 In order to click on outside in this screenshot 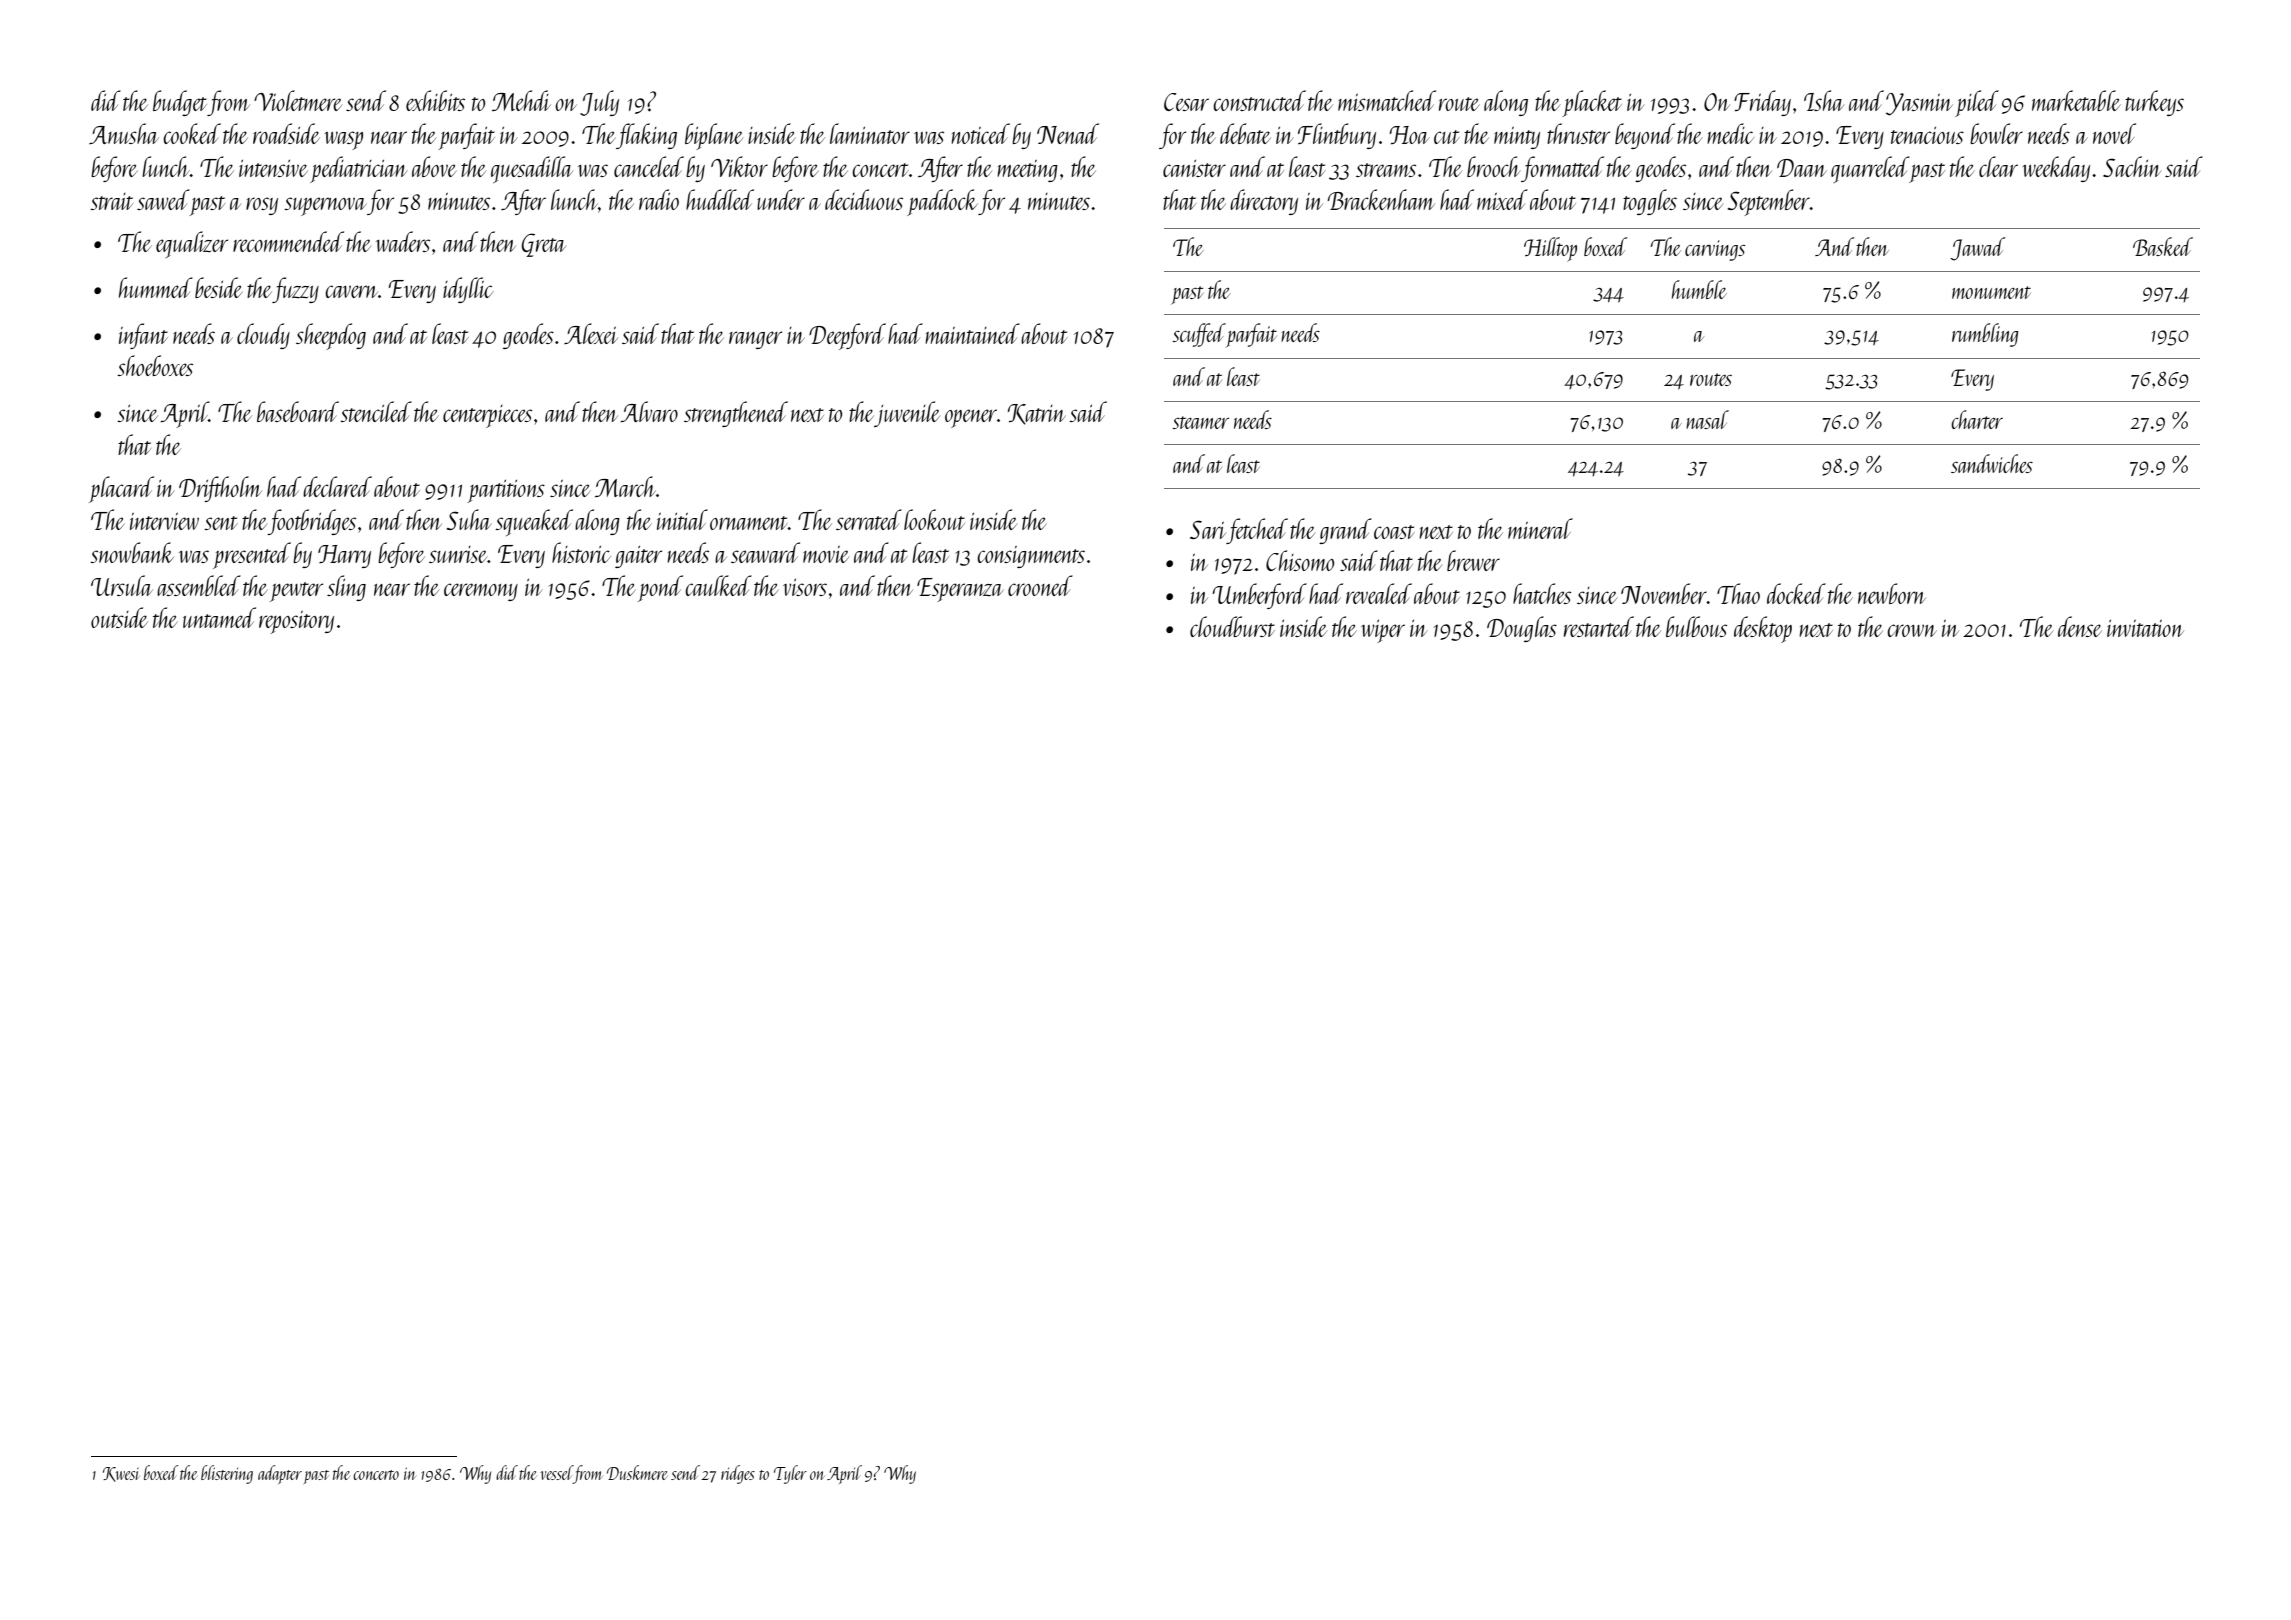, I will do `click(119, 617)`.
